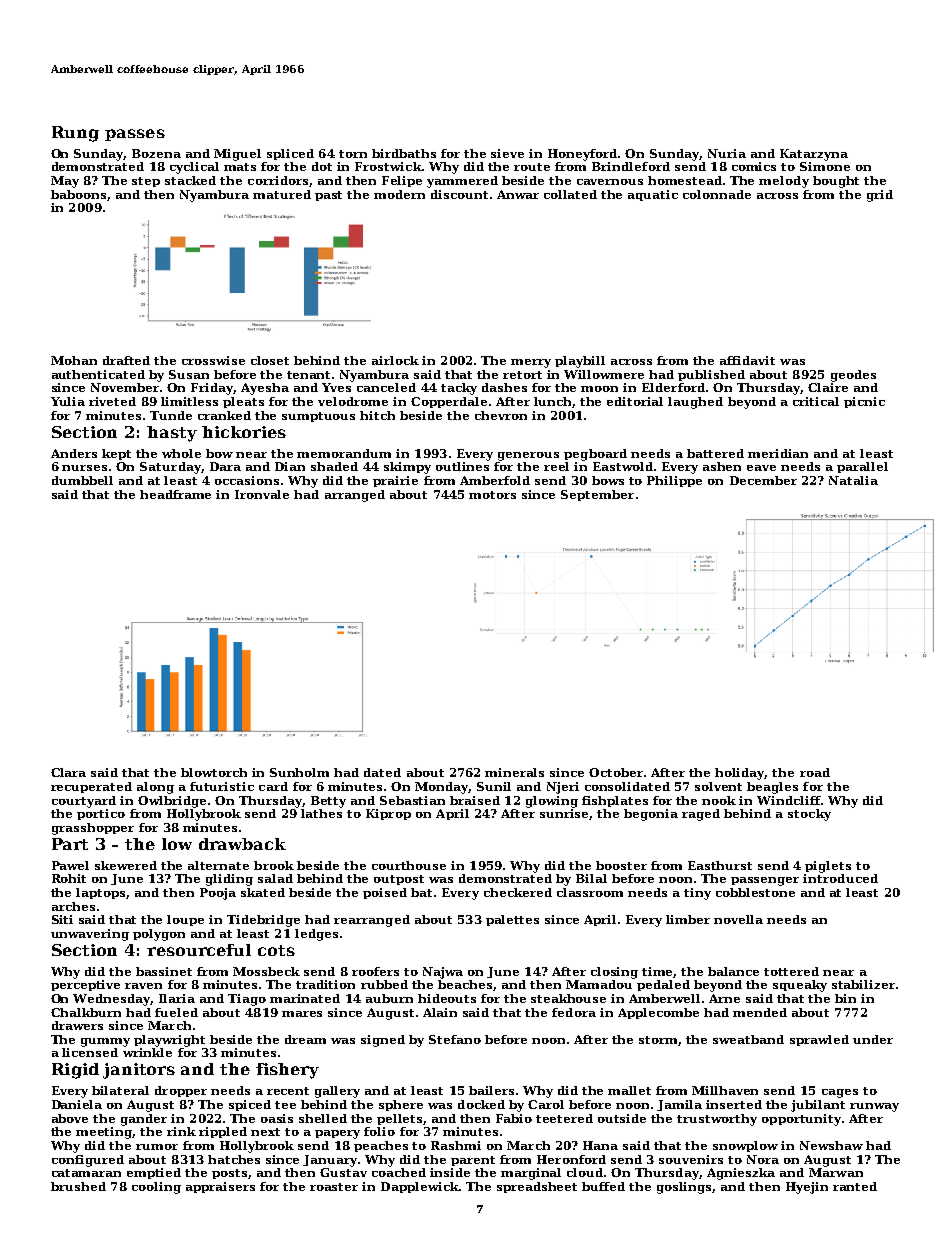 This screenshot has height=1233, width=952. What do you see at coordinates (135, 135) in the screenshot?
I see `passes` at bounding box center [135, 135].
